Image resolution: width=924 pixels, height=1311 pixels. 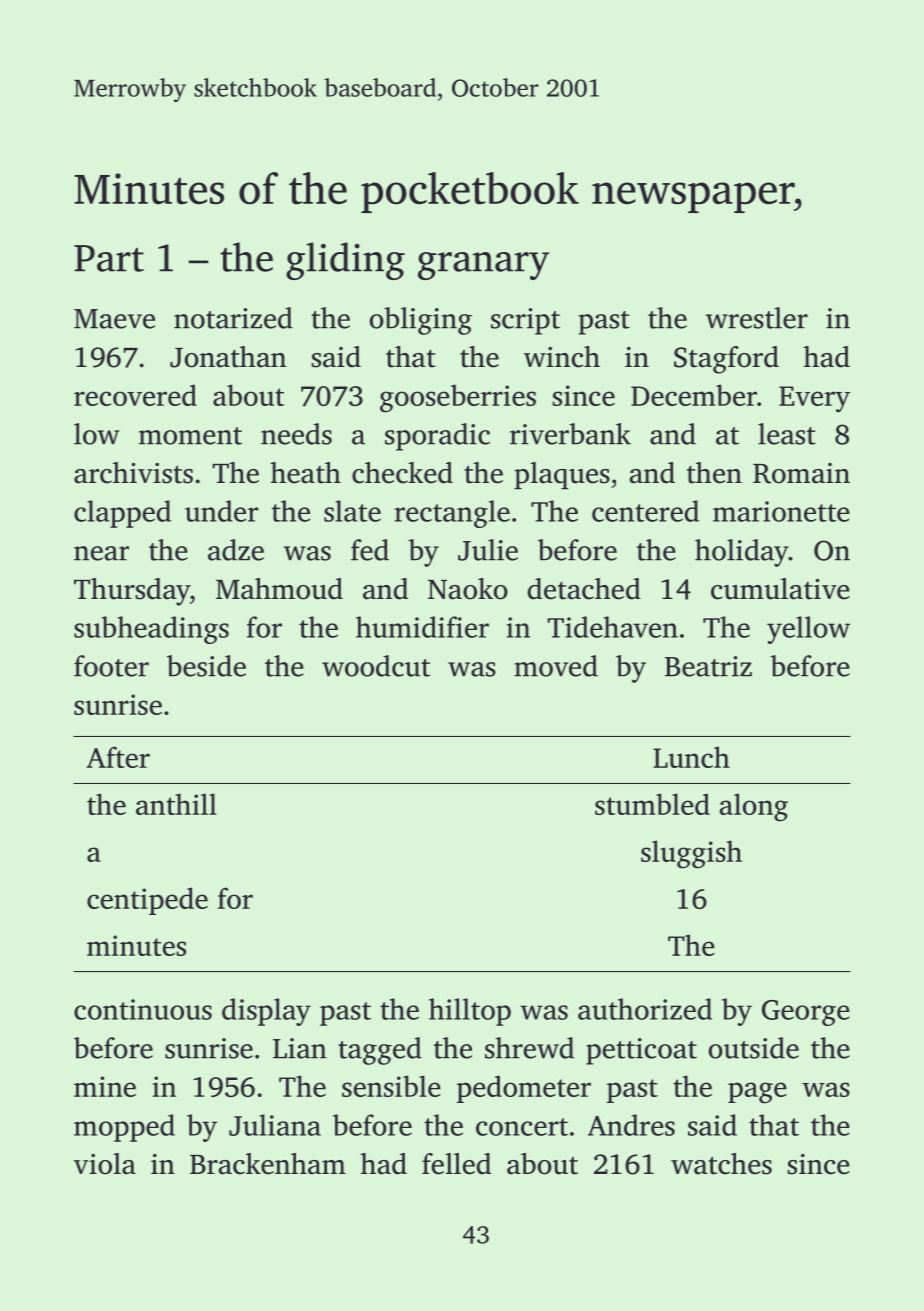 What do you see at coordinates (721, 1164) in the screenshot?
I see `watches` at bounding box center [721, 1164].
